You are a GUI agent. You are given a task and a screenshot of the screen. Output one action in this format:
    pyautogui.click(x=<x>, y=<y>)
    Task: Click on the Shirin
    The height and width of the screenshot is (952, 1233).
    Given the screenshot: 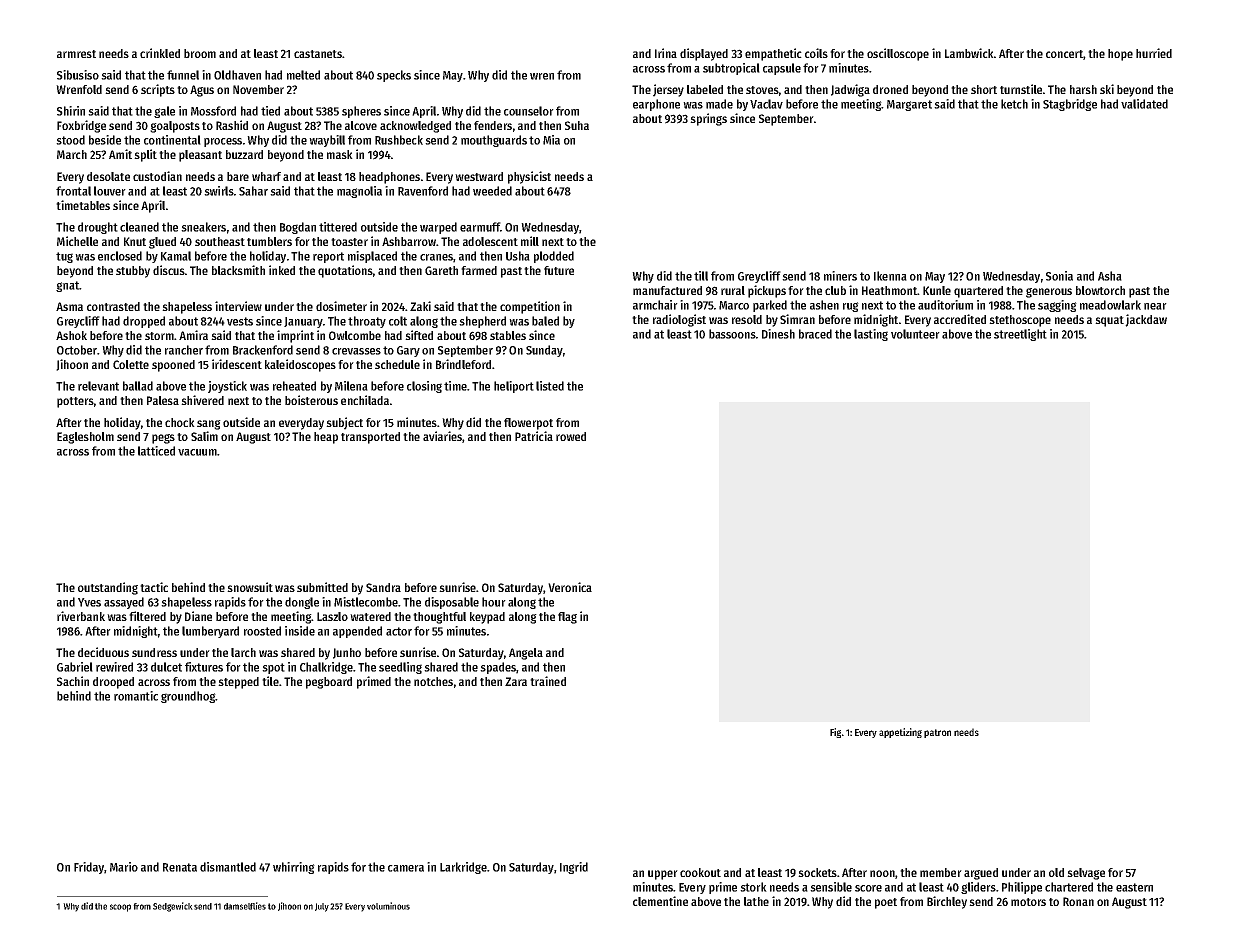 What is the action you would take?
    pyautogui.click(x=71, y=111)
